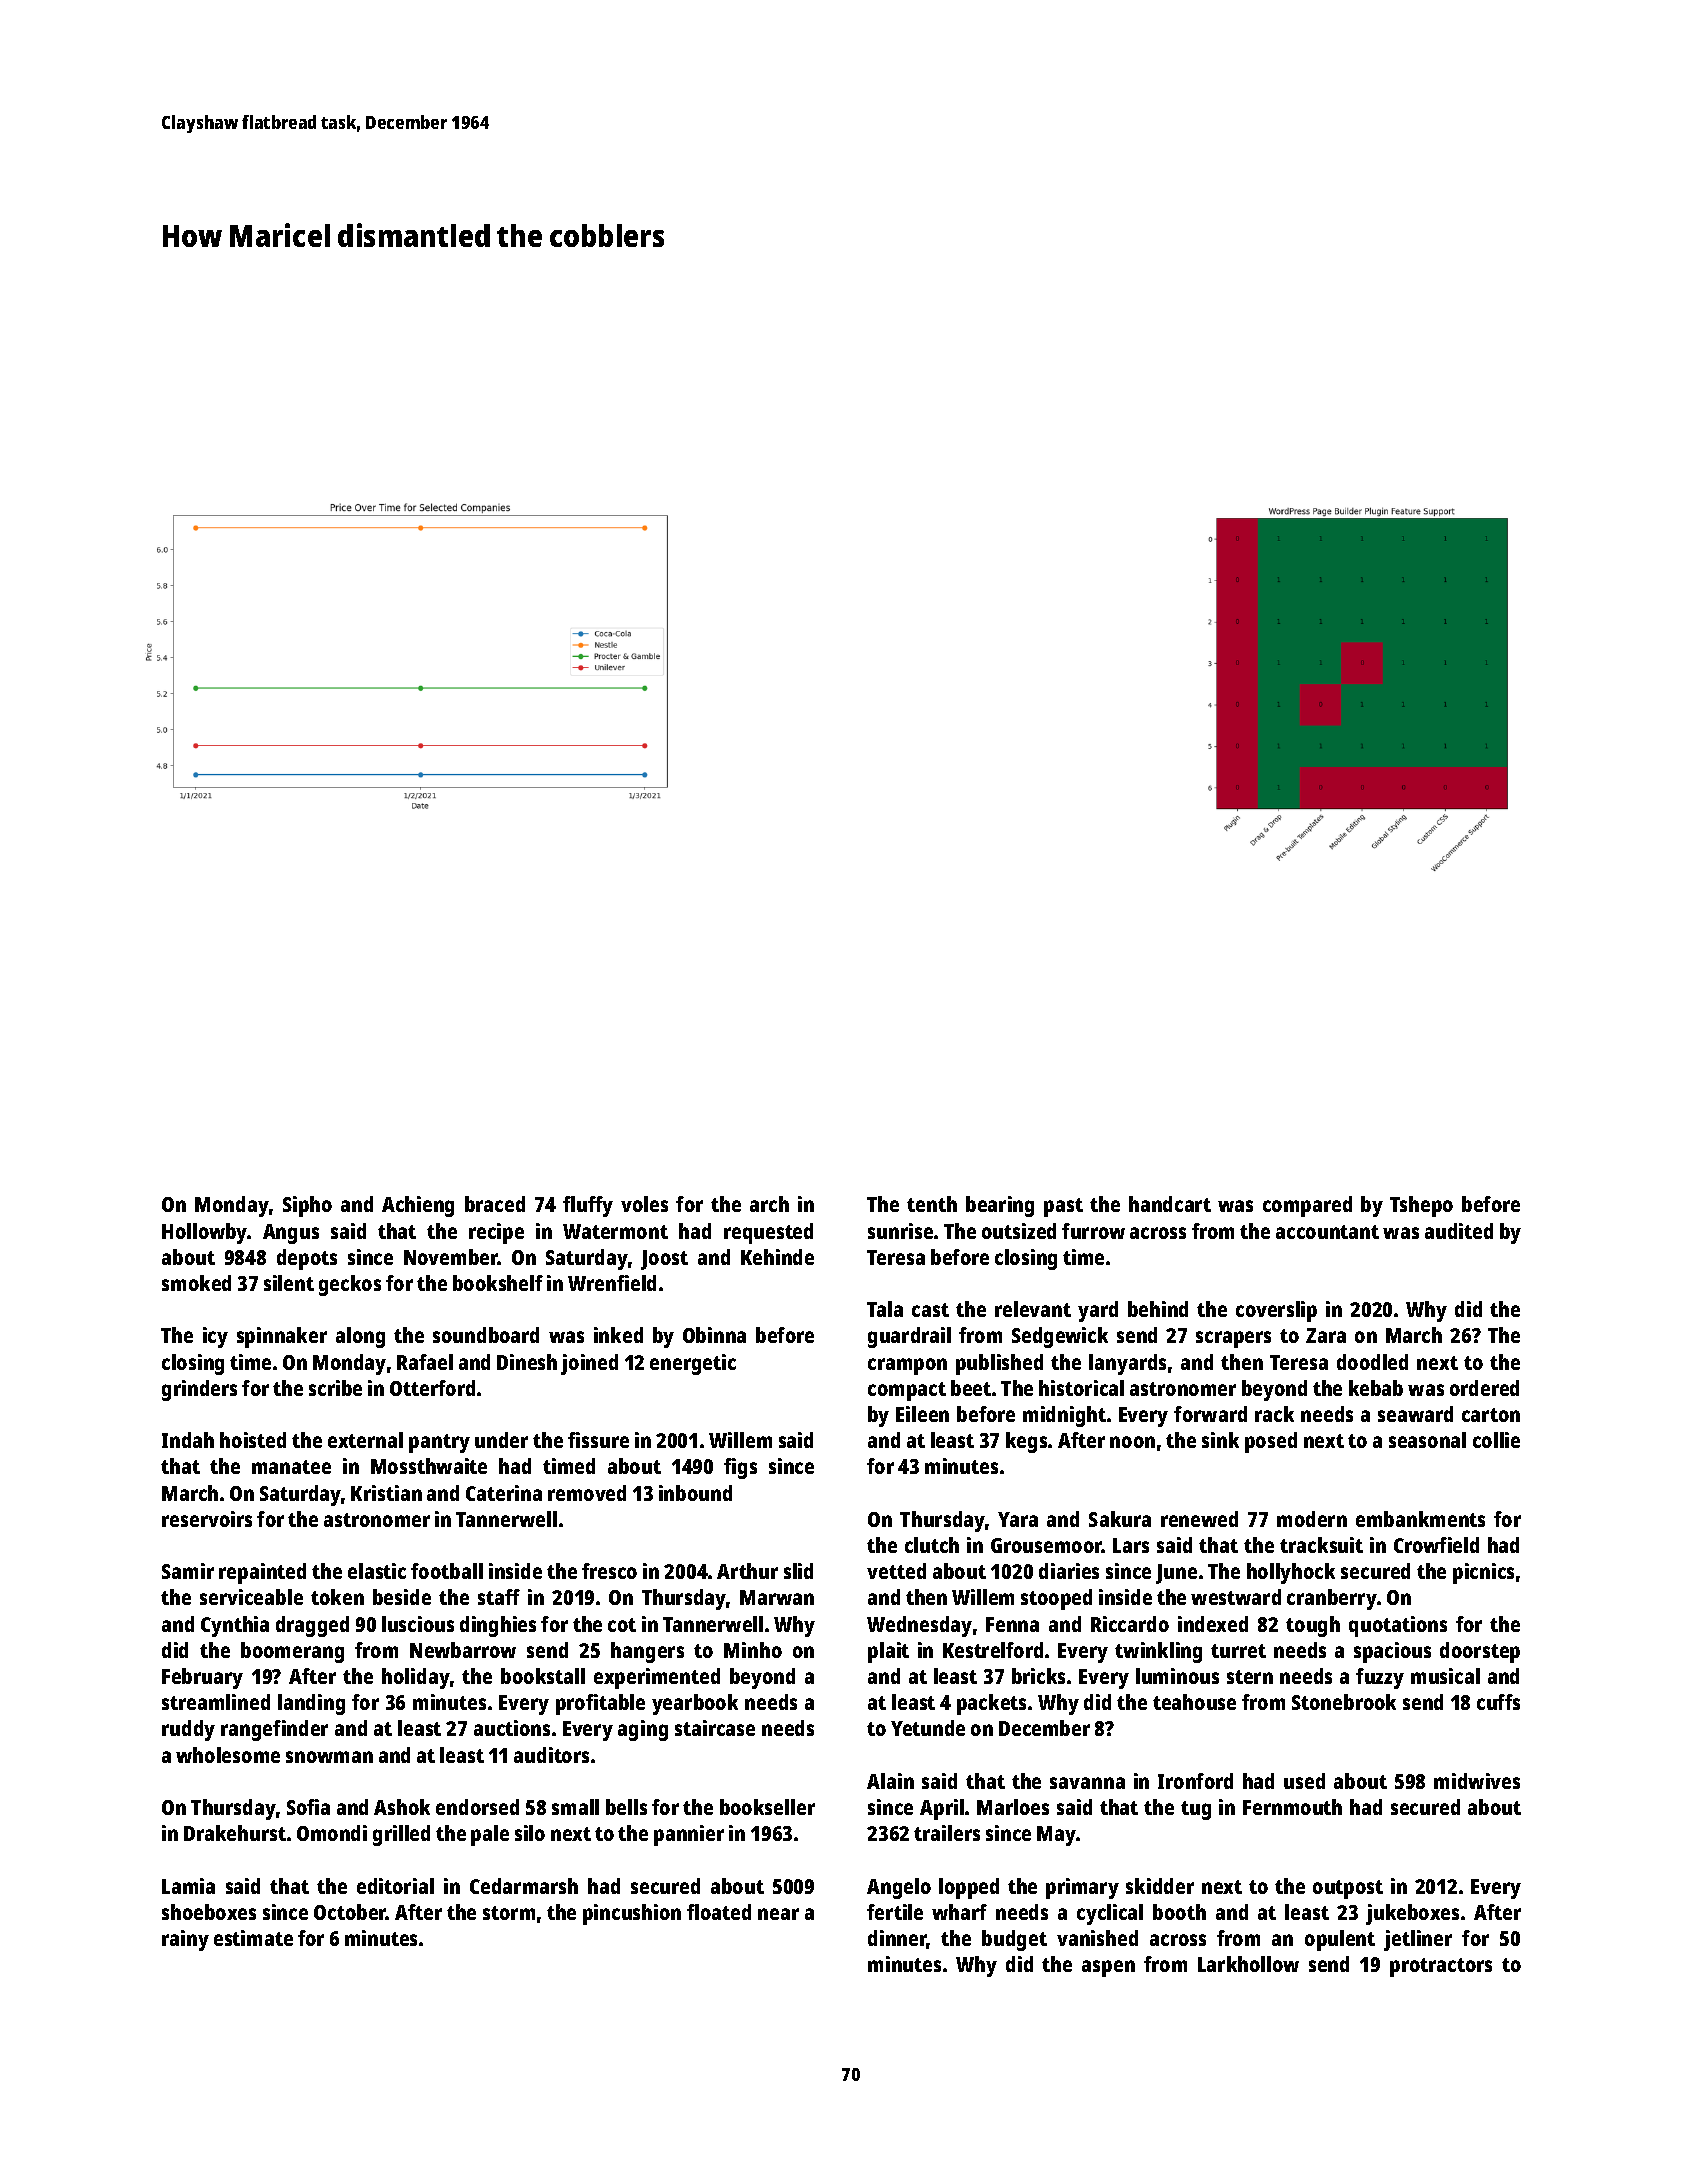  Describe the element at coordinates (907, 1391) in the document. I see `compact` at that location.
